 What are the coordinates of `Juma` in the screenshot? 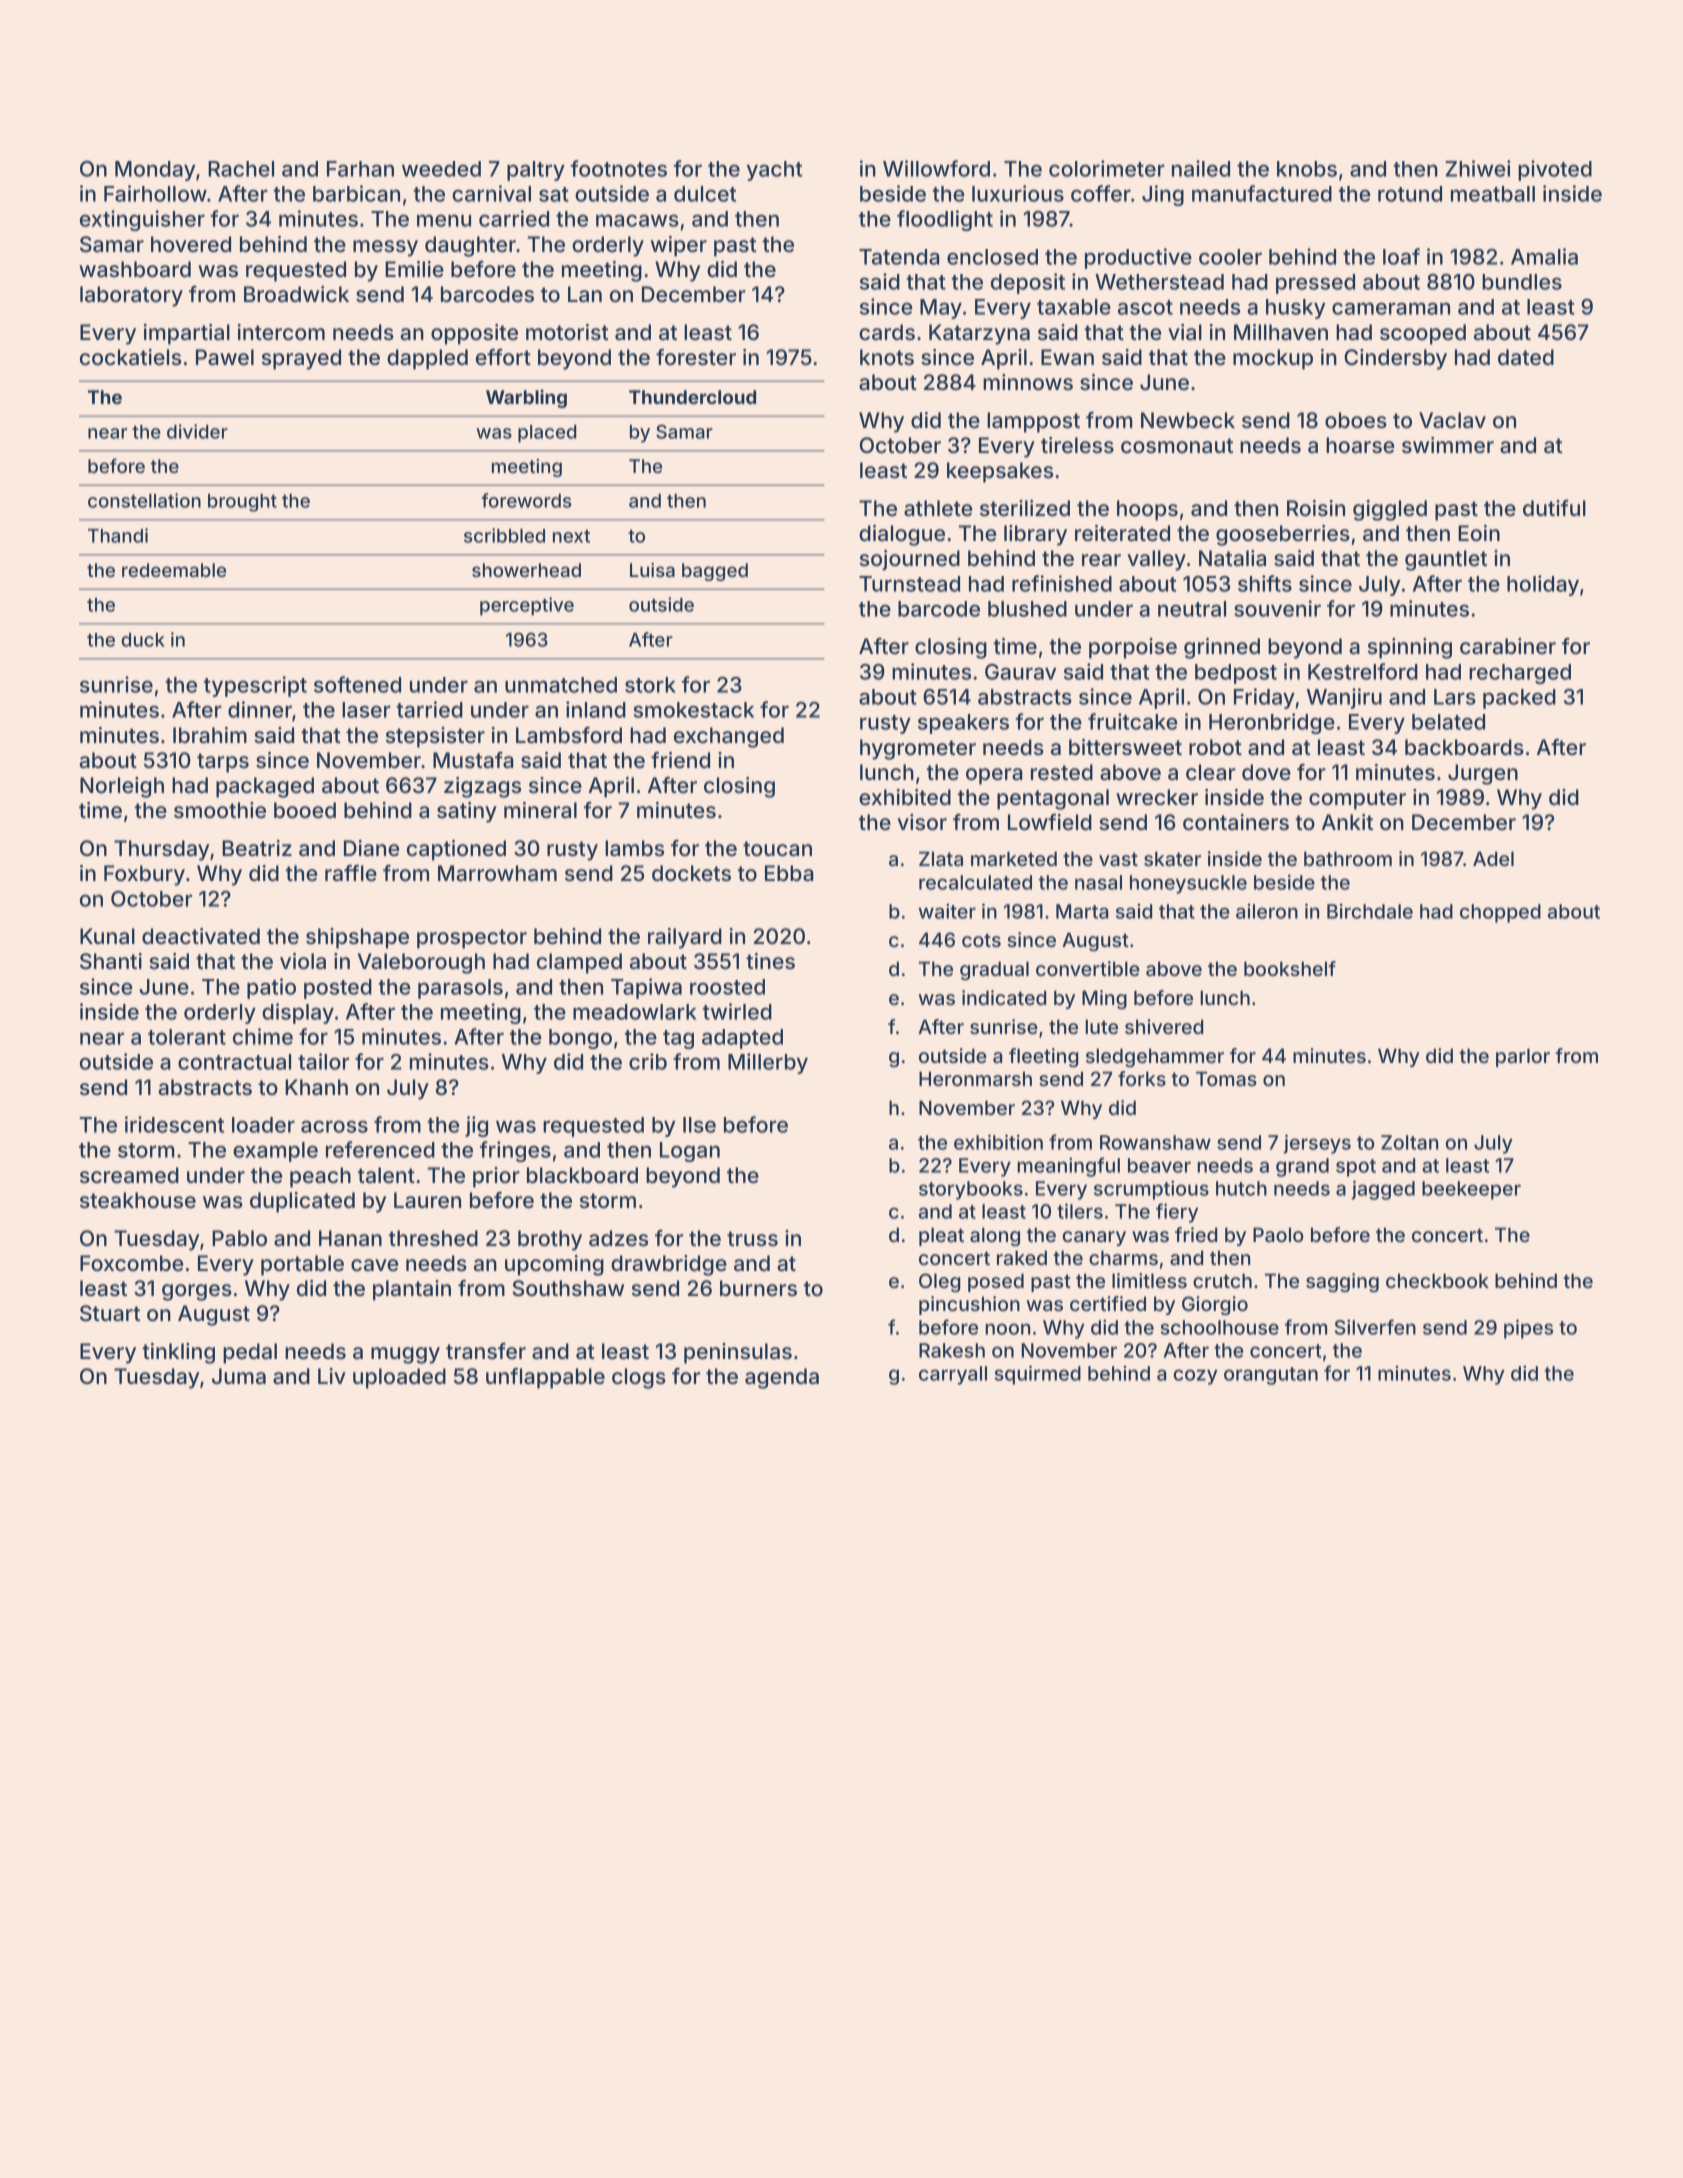 It's located at (239, 1376).
